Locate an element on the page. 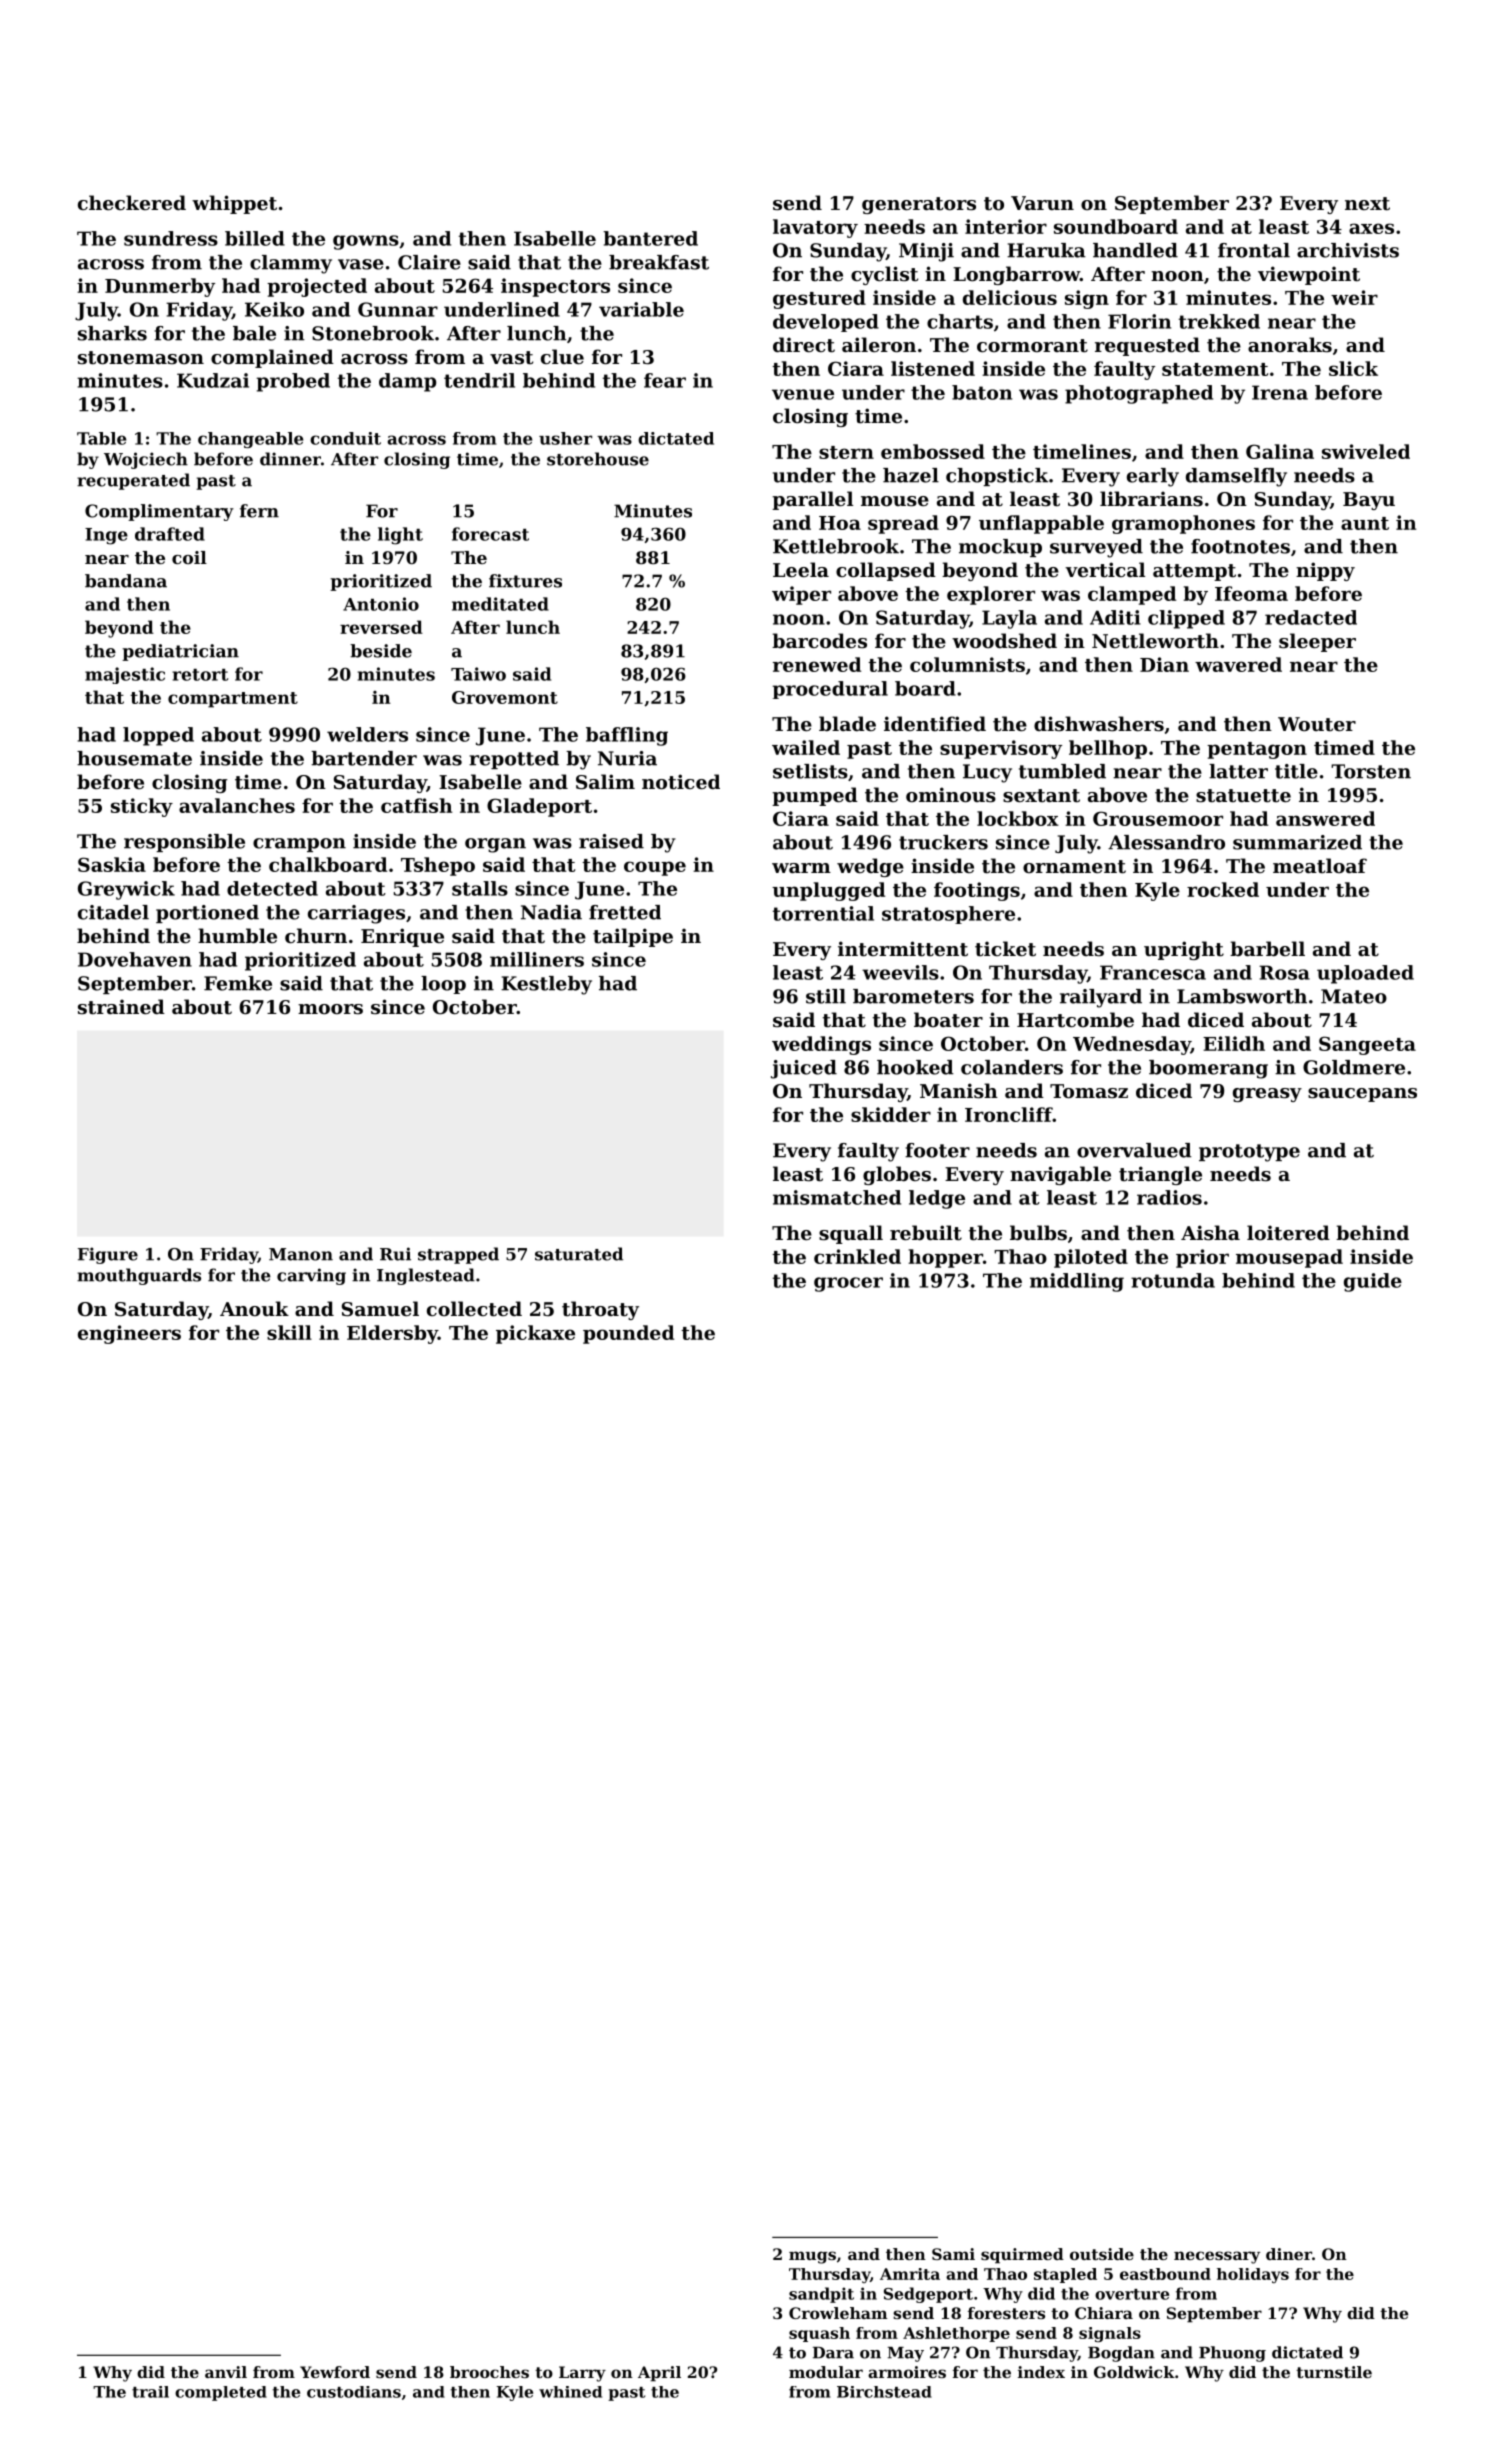 This document has width=1496, height=2464. barcodes is located at coordinates (819, 641).
